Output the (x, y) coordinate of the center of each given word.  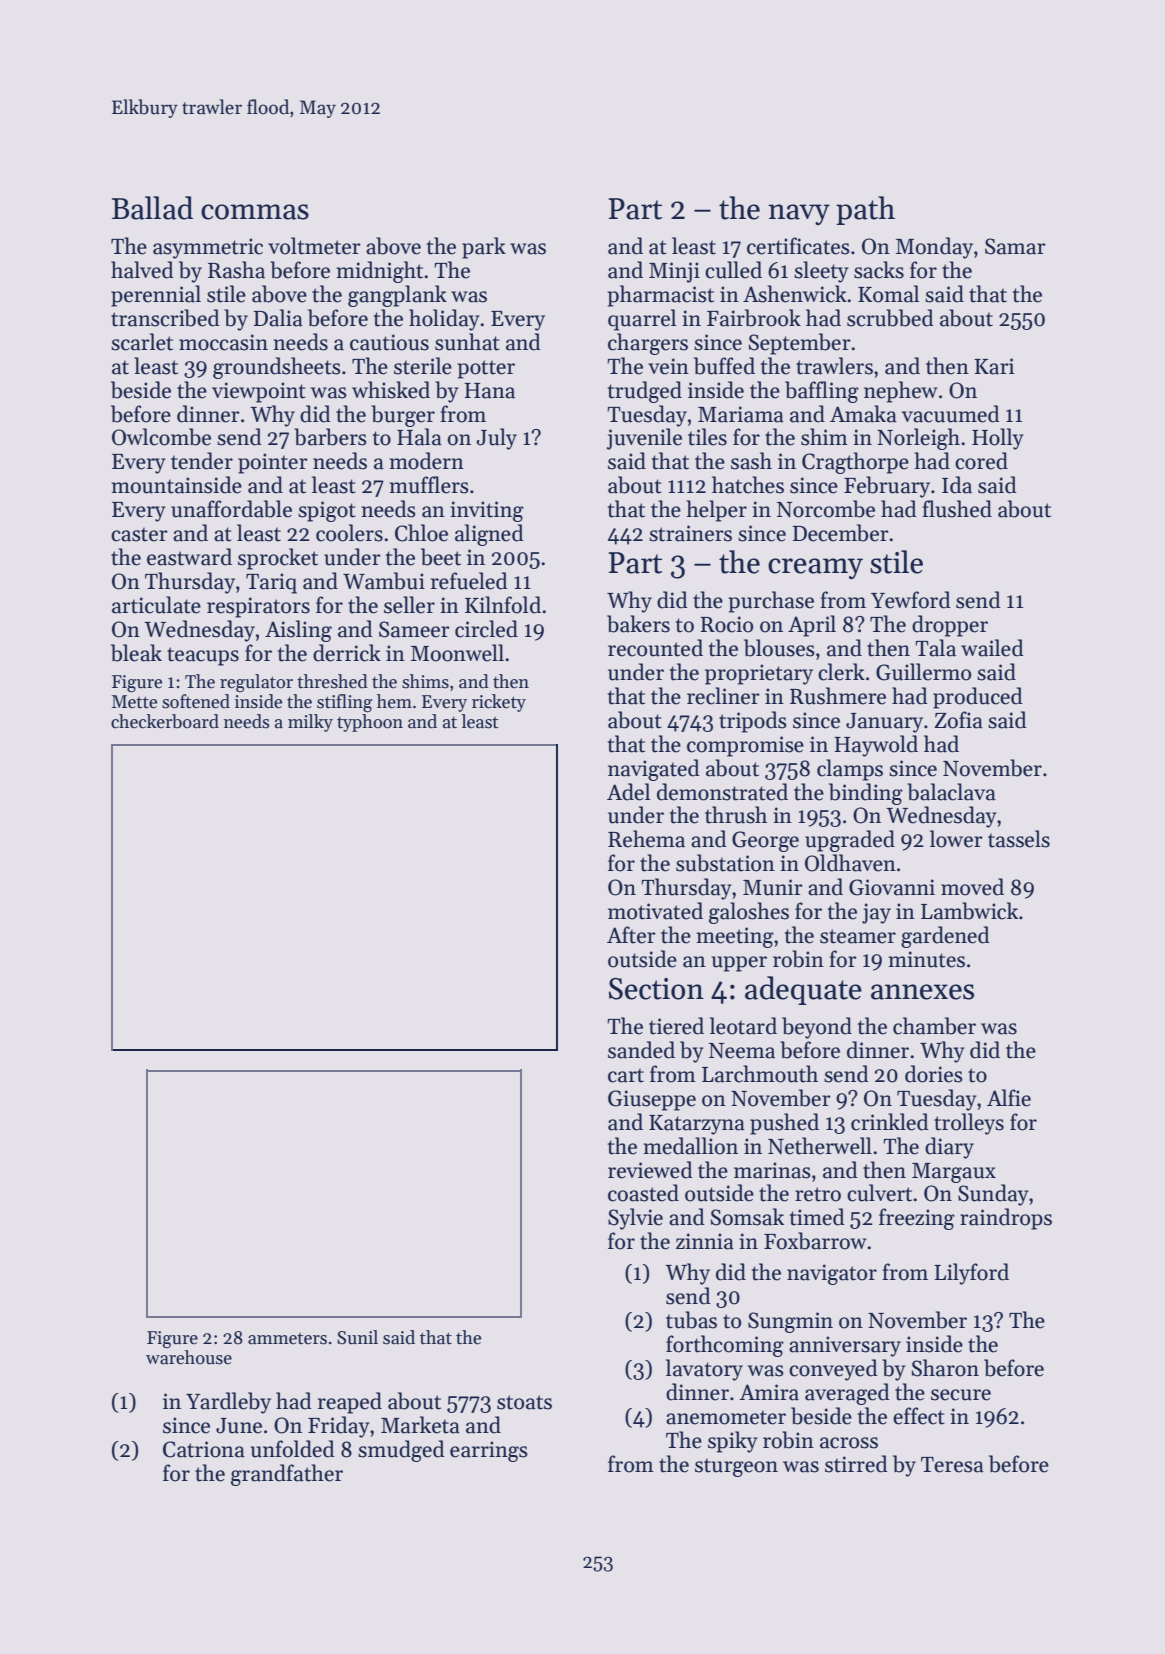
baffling (822, 392)
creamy (815, 568)
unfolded (293, 1449)
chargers (648, 344)
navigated (654, 770)
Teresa (952, 1465)
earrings (489, 1451)
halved (142, 270)
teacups (203, 656)
